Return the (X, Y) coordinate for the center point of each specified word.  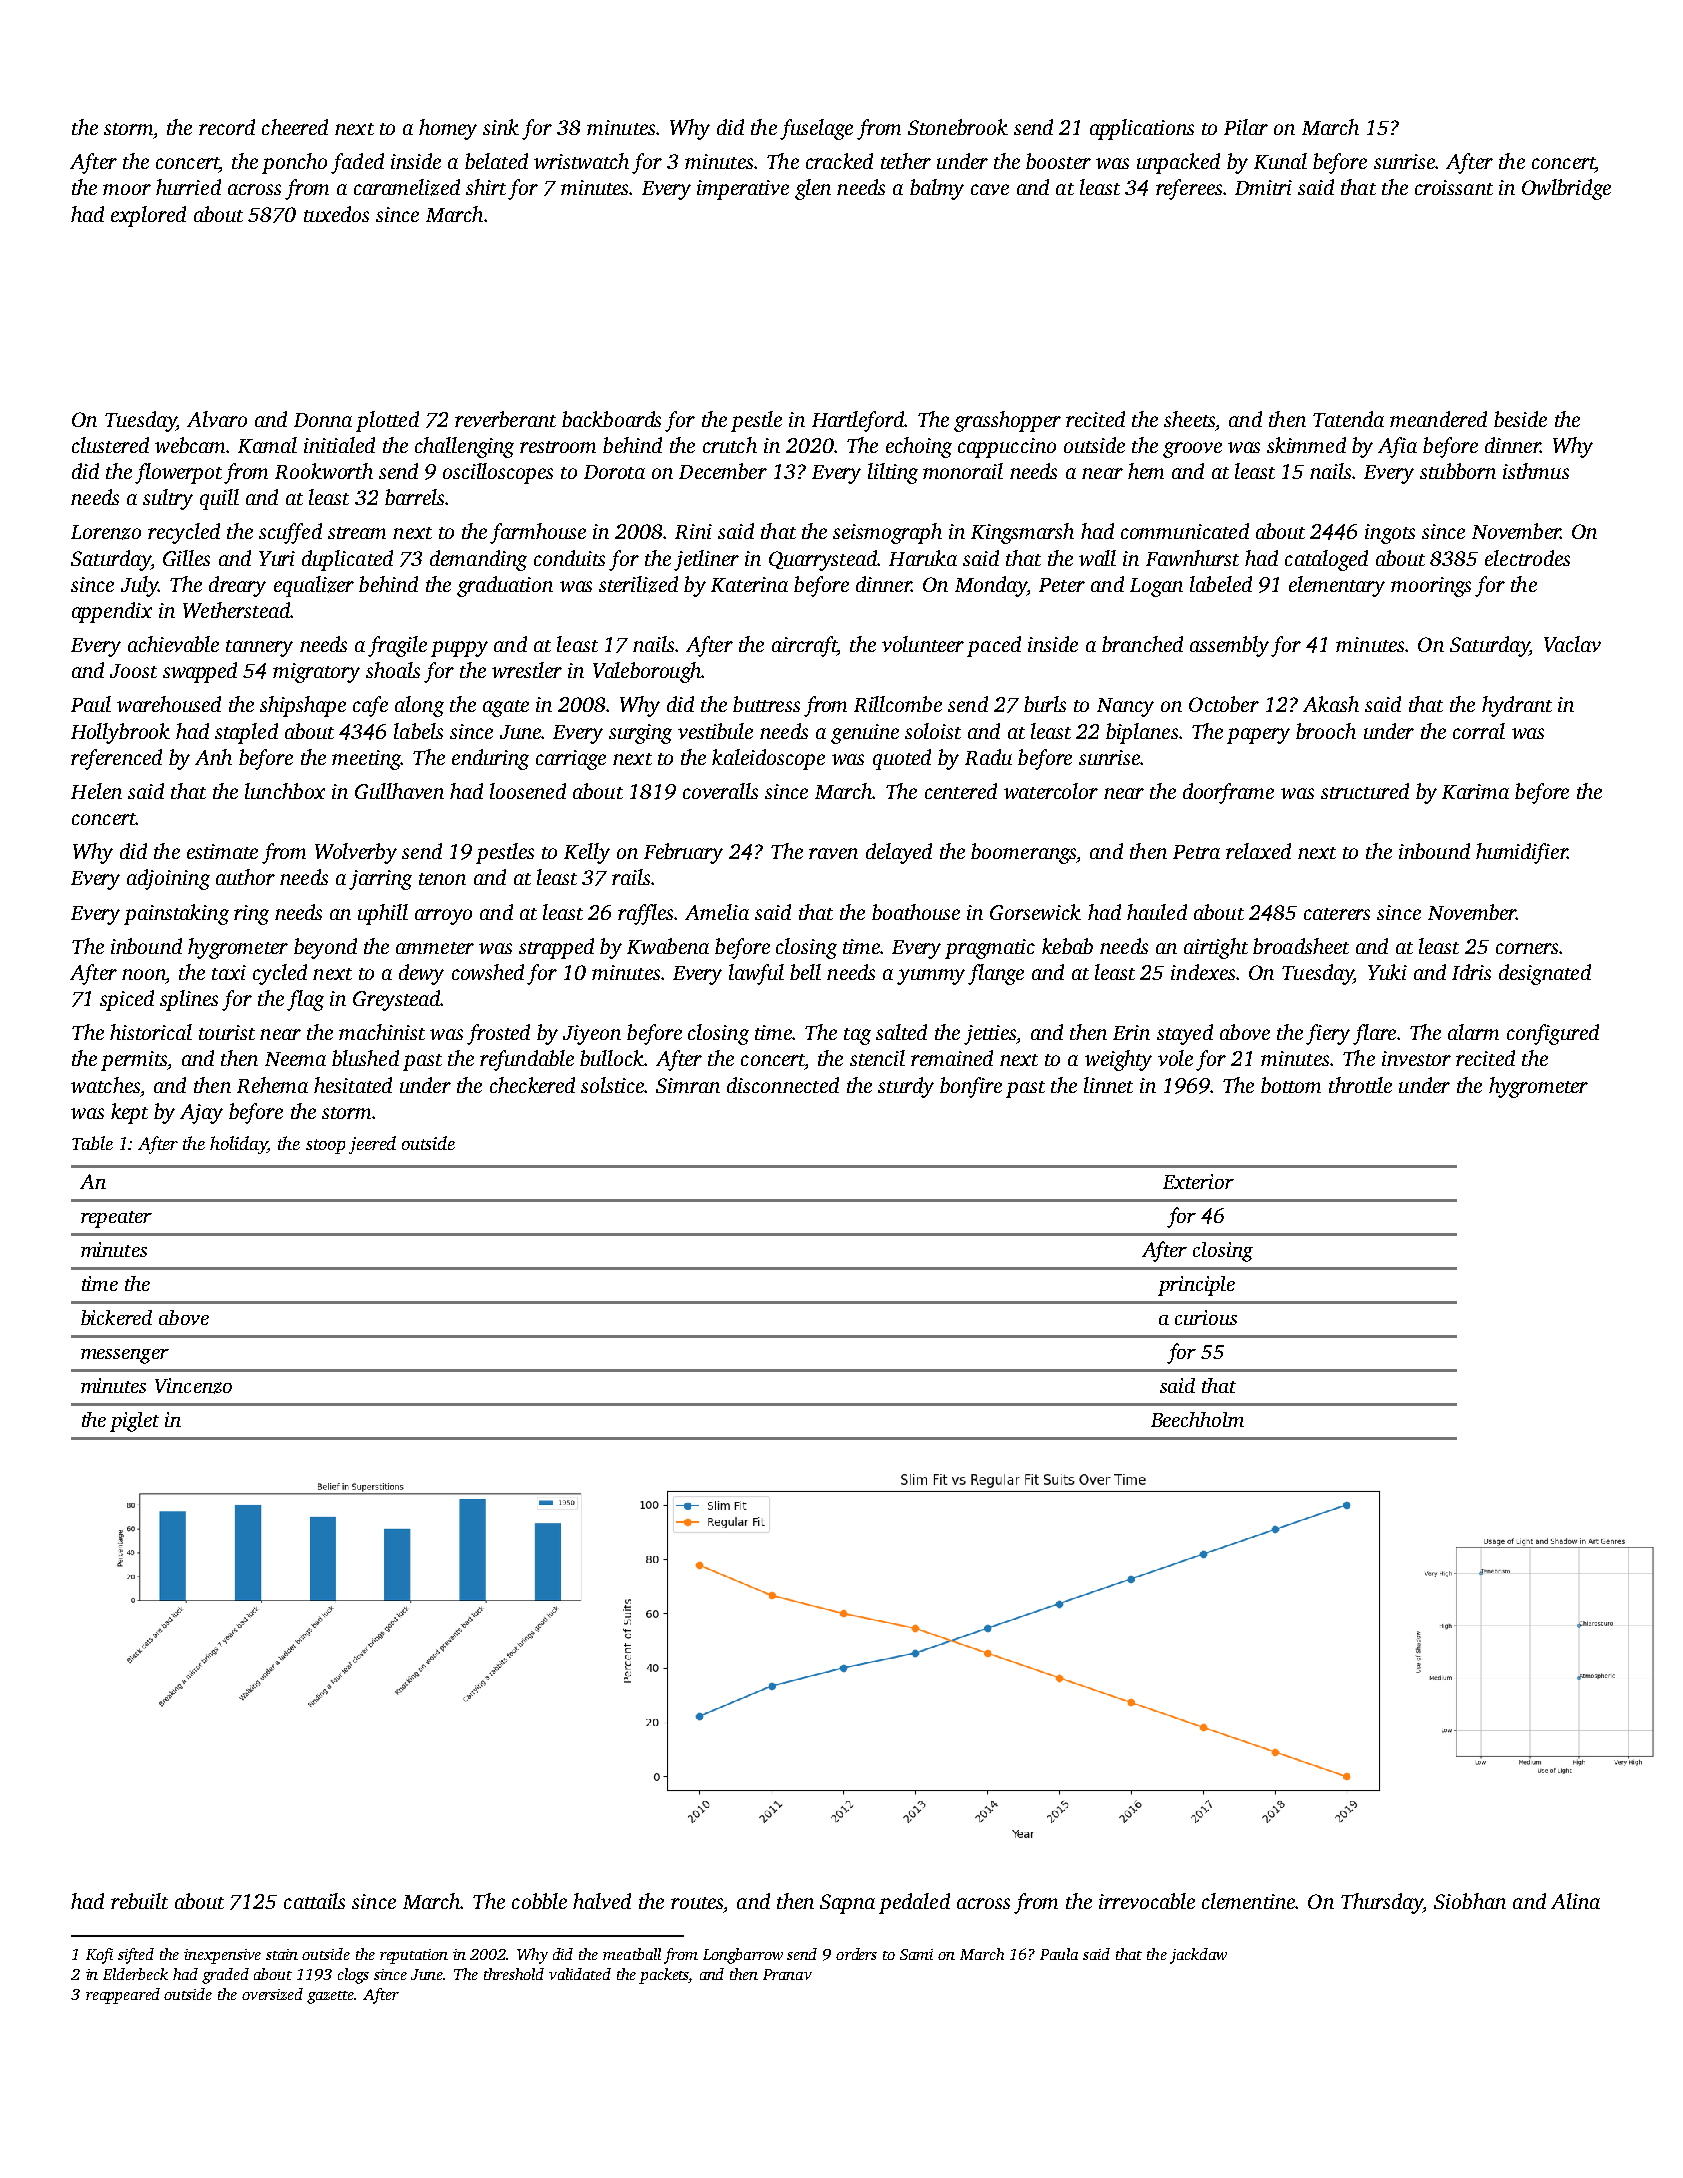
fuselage (816, 129)
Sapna (847, 1904)
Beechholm (1197, 1419)
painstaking (176, 914)
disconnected (783, 1085)
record (227, 127)
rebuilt (139, 1901)
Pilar (1246, 127)
